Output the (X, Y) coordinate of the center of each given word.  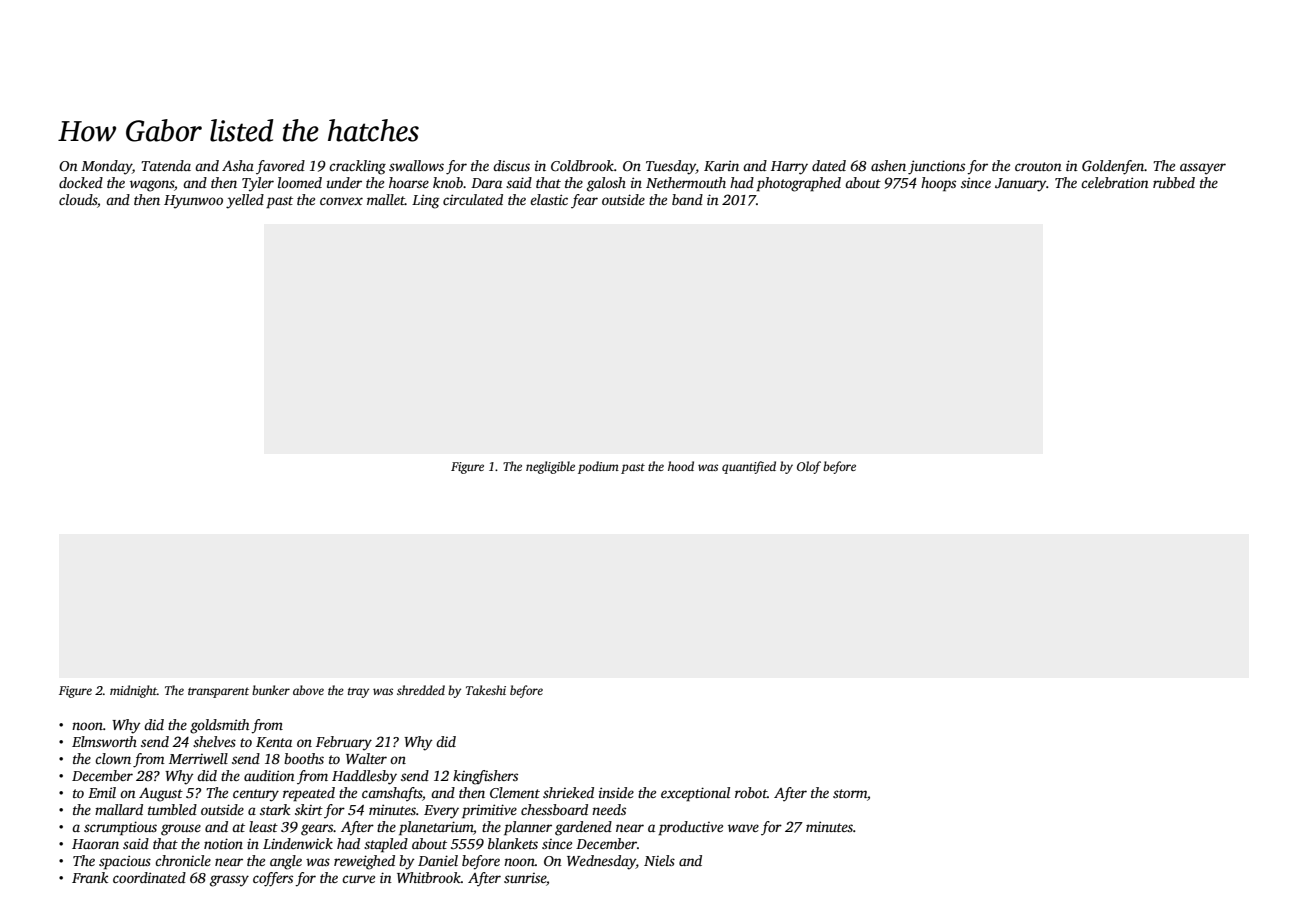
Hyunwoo (193, 202)
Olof (809, 467)
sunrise (525, 878)
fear (584, 201)
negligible (550, 467)
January (1020, 185)
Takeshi (486, 690)
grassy (229, 881)
